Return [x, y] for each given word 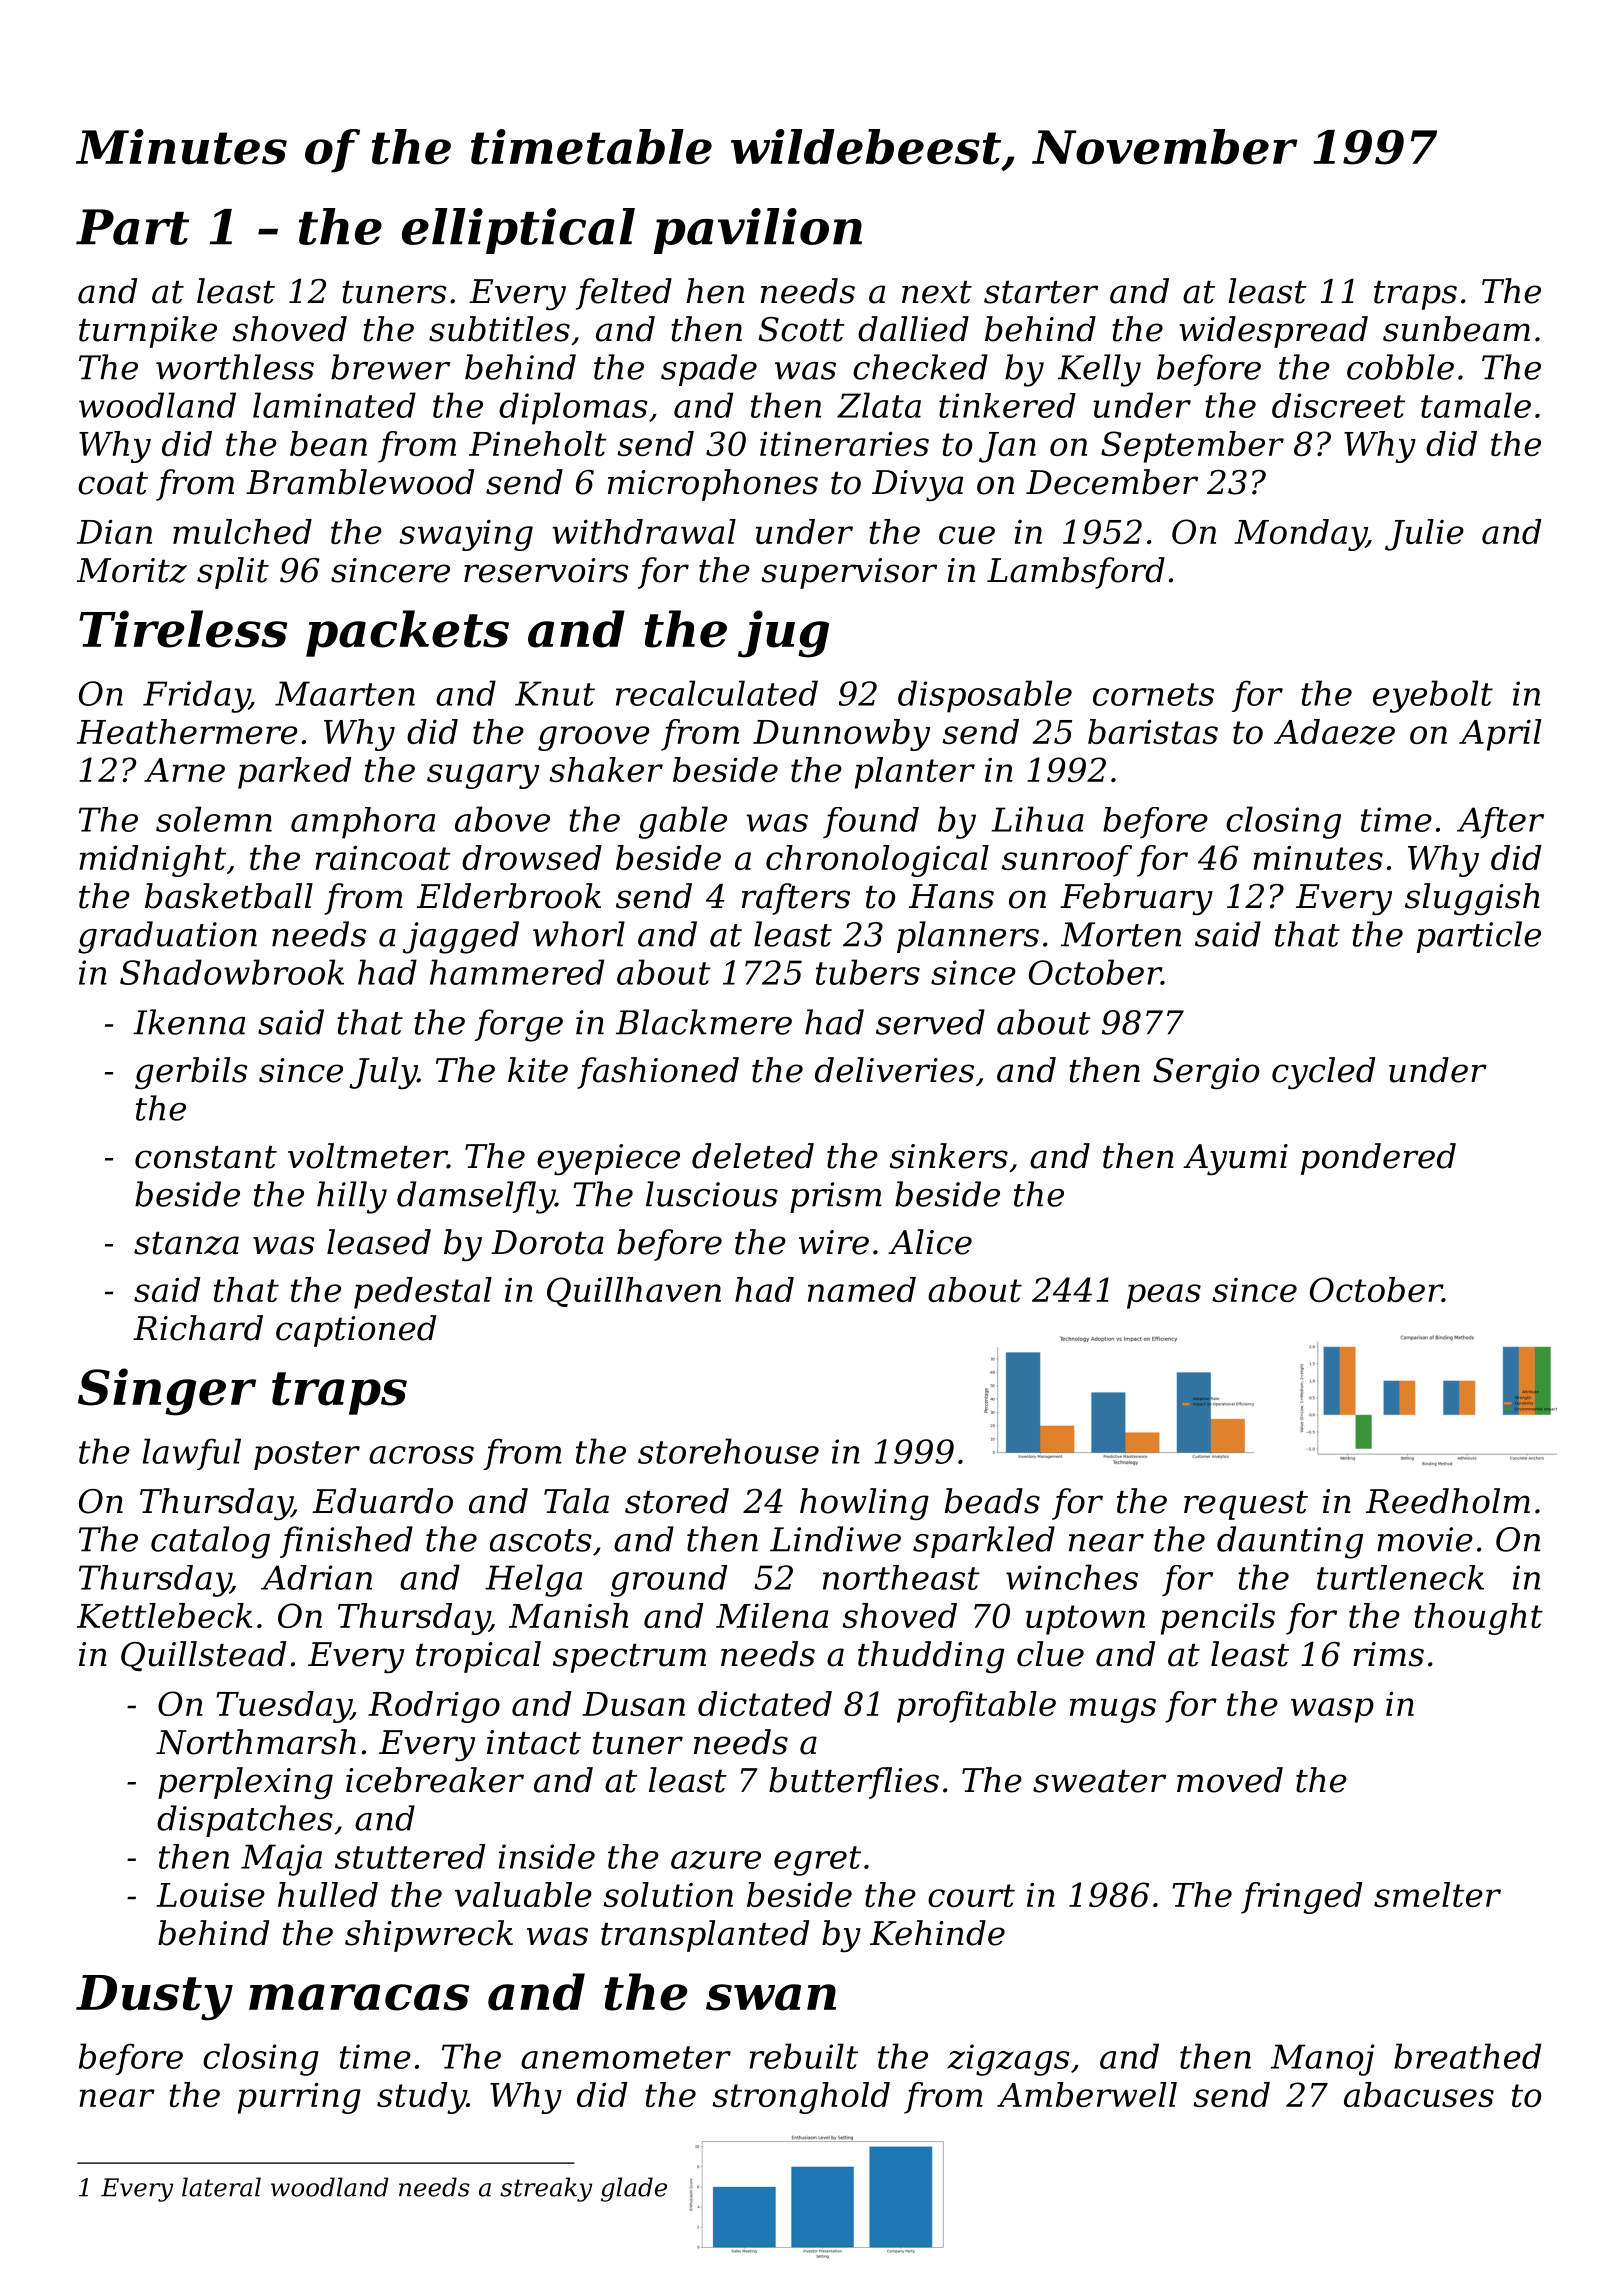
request [1246, 1505]
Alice [930, 1242]
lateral [221, 2187]
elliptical [518, 231]
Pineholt [538, 443]
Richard [198, 1328]
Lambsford [1076, 573]
